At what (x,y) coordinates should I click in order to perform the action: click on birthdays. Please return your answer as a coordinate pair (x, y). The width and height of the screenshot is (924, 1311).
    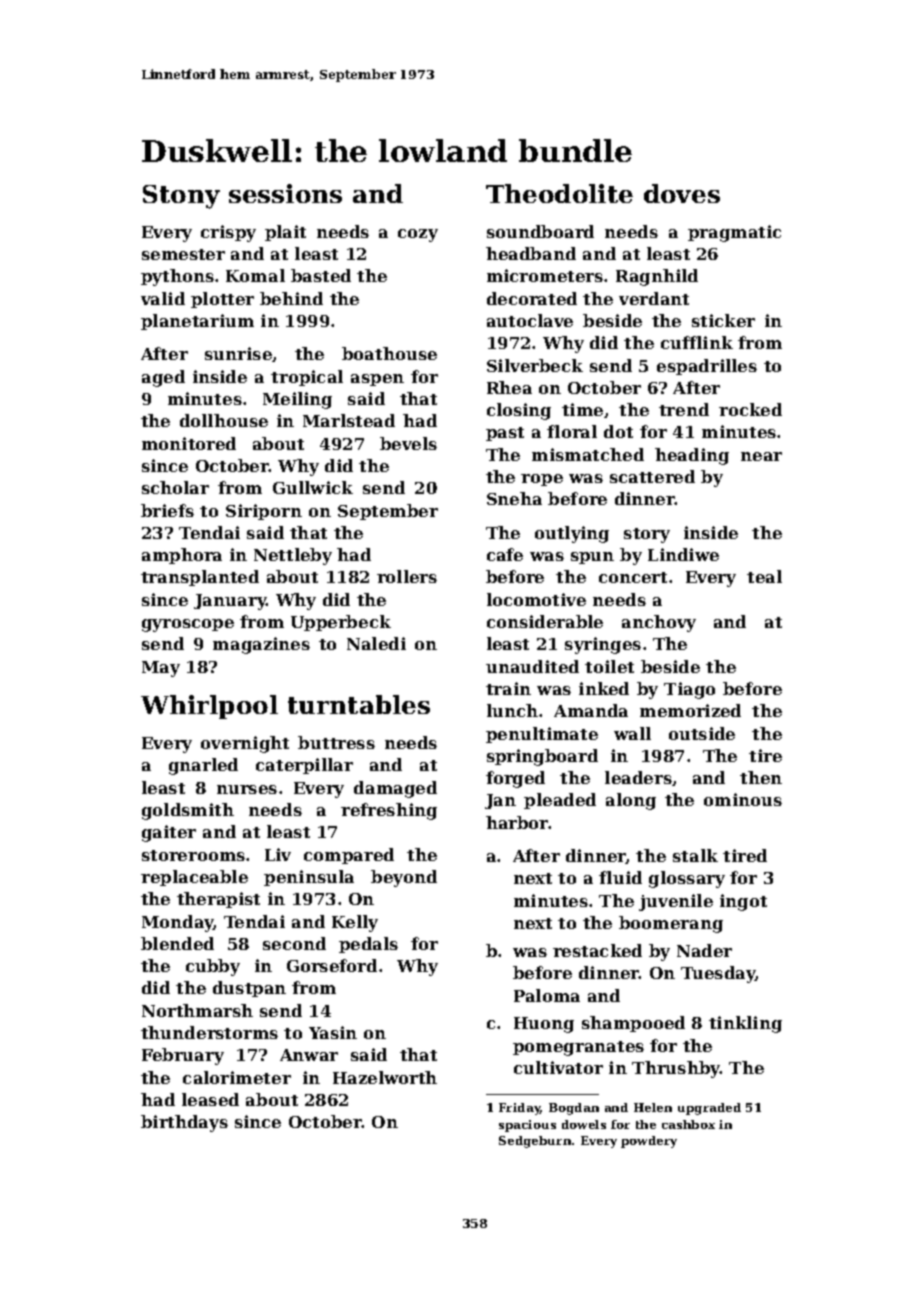
    Looking at the image, I should click on (184, 1123).
